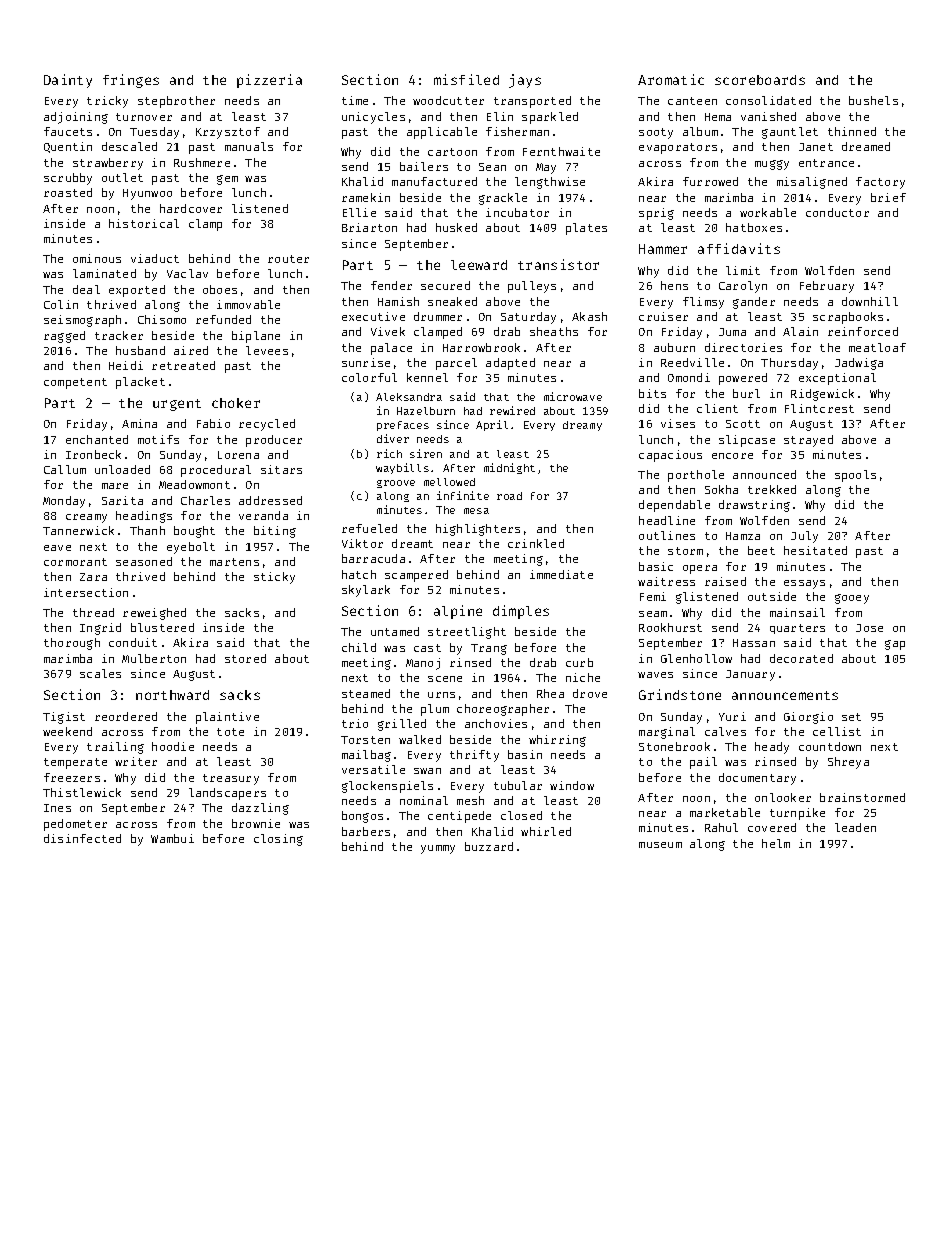 The image size is (952, 1233). Describe the element at coordinates (671, 79) in the screenshot. I see `Aromatic` at that location.
